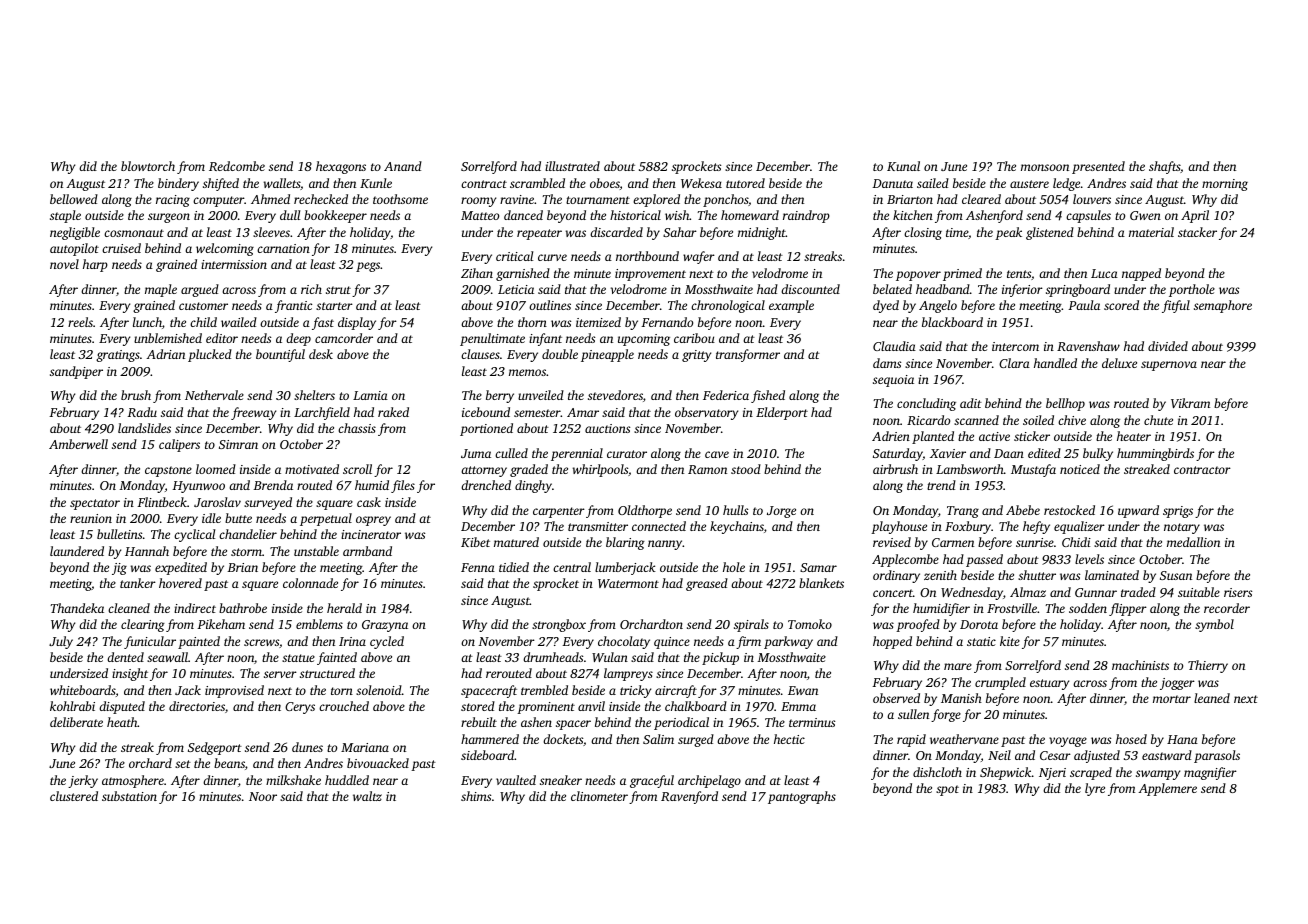  I want to click on Applemere, so click(1167, 789).
